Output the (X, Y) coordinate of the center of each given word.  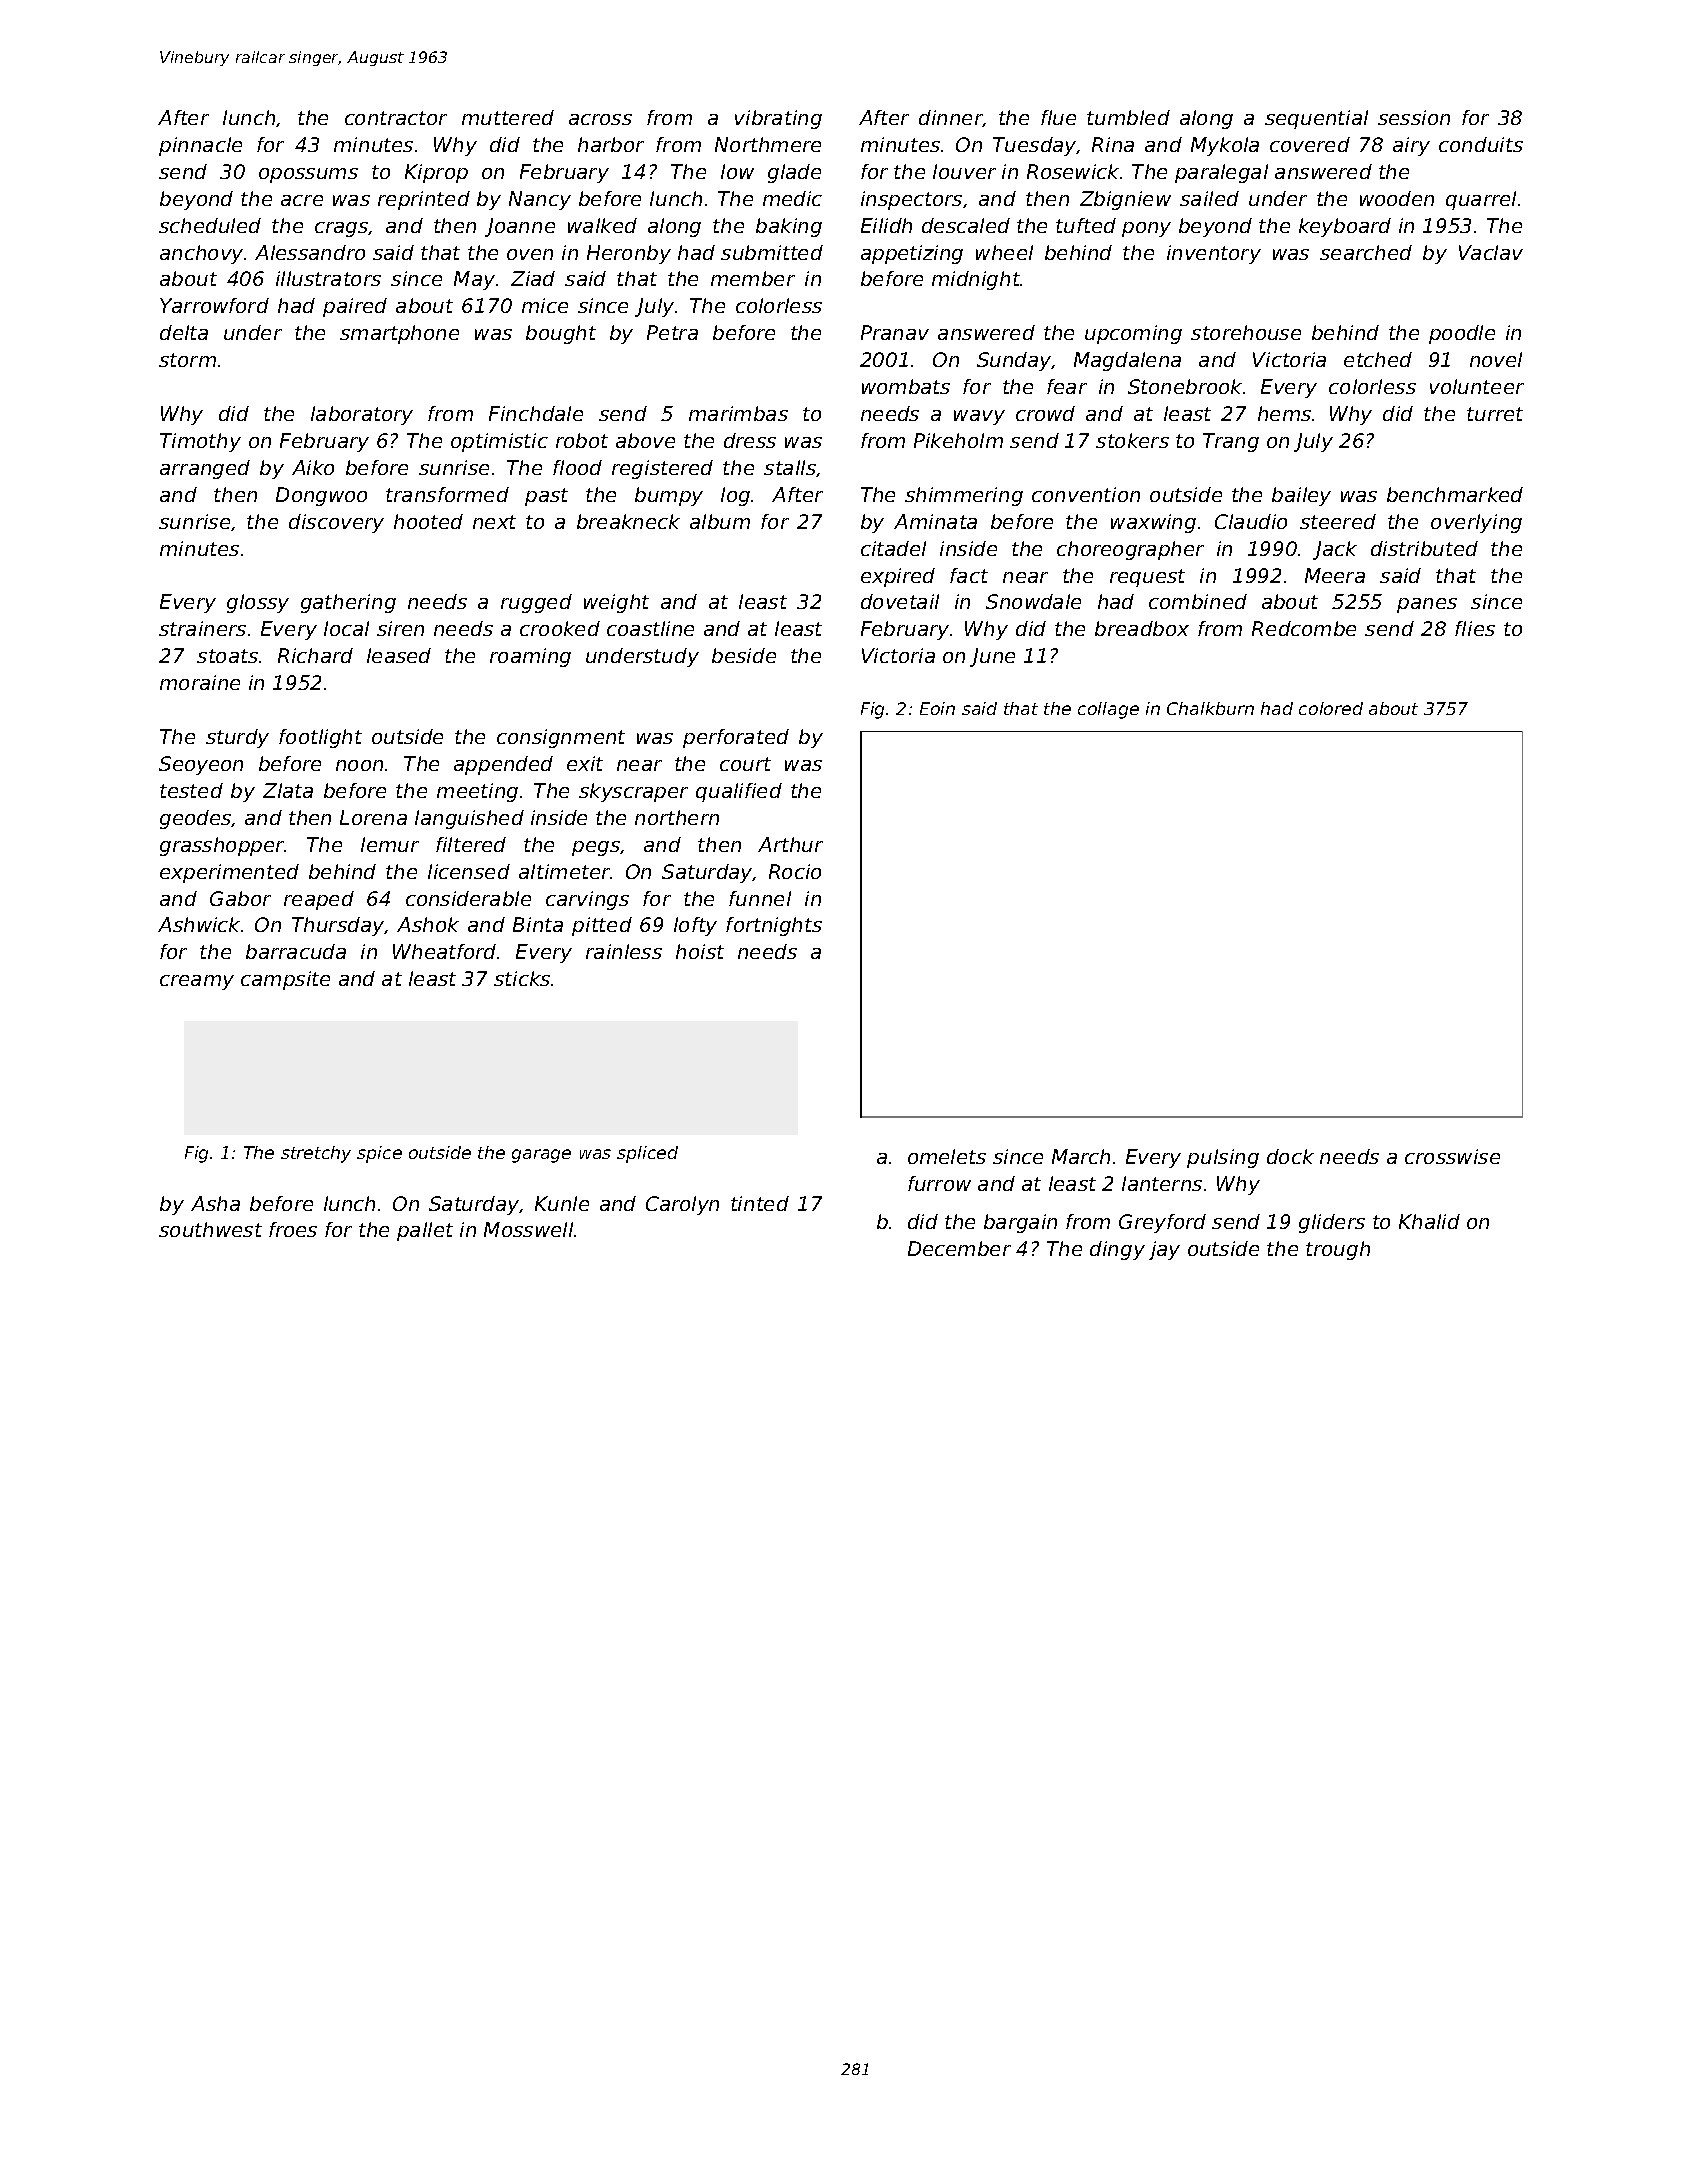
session (1414, 117)
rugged (536, 603)
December (959, 1248)
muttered (508, 117)
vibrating (778, 119)
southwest (210, 1229)
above (645, 440)
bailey (1301, 496)
